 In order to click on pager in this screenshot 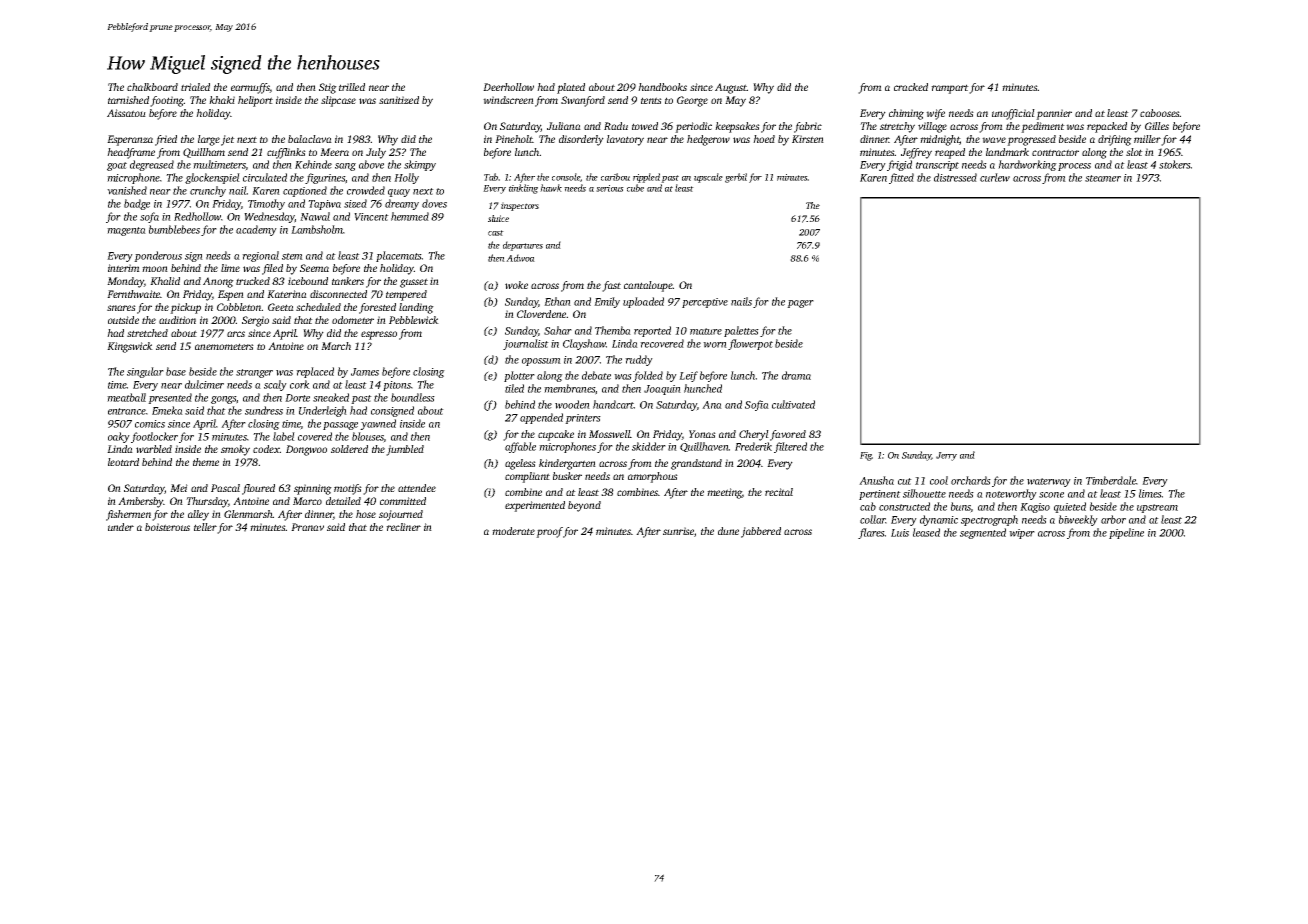, I will do `click(800, 304)`.
